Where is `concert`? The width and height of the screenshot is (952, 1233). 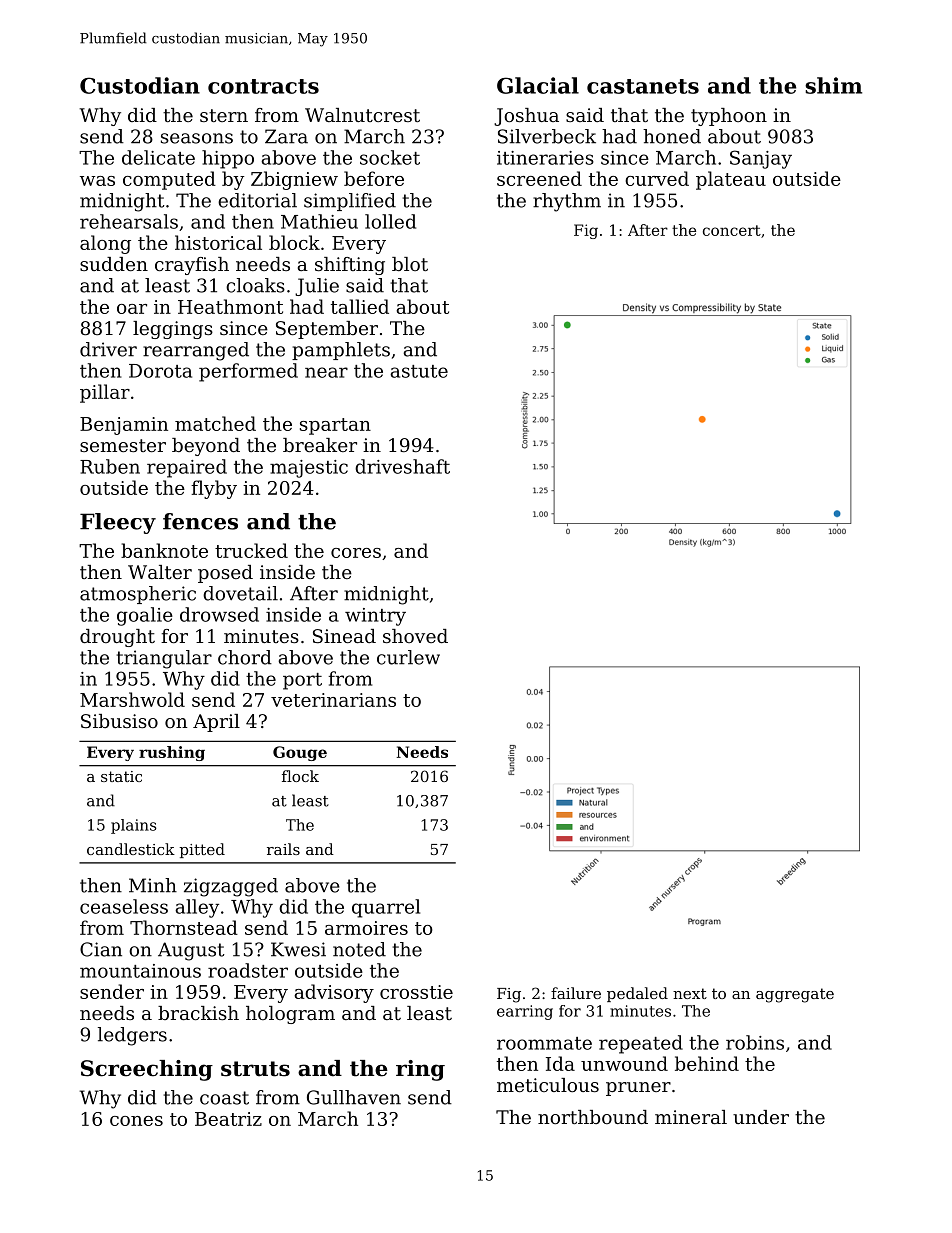
concert is located at coordinates (732, 230).
